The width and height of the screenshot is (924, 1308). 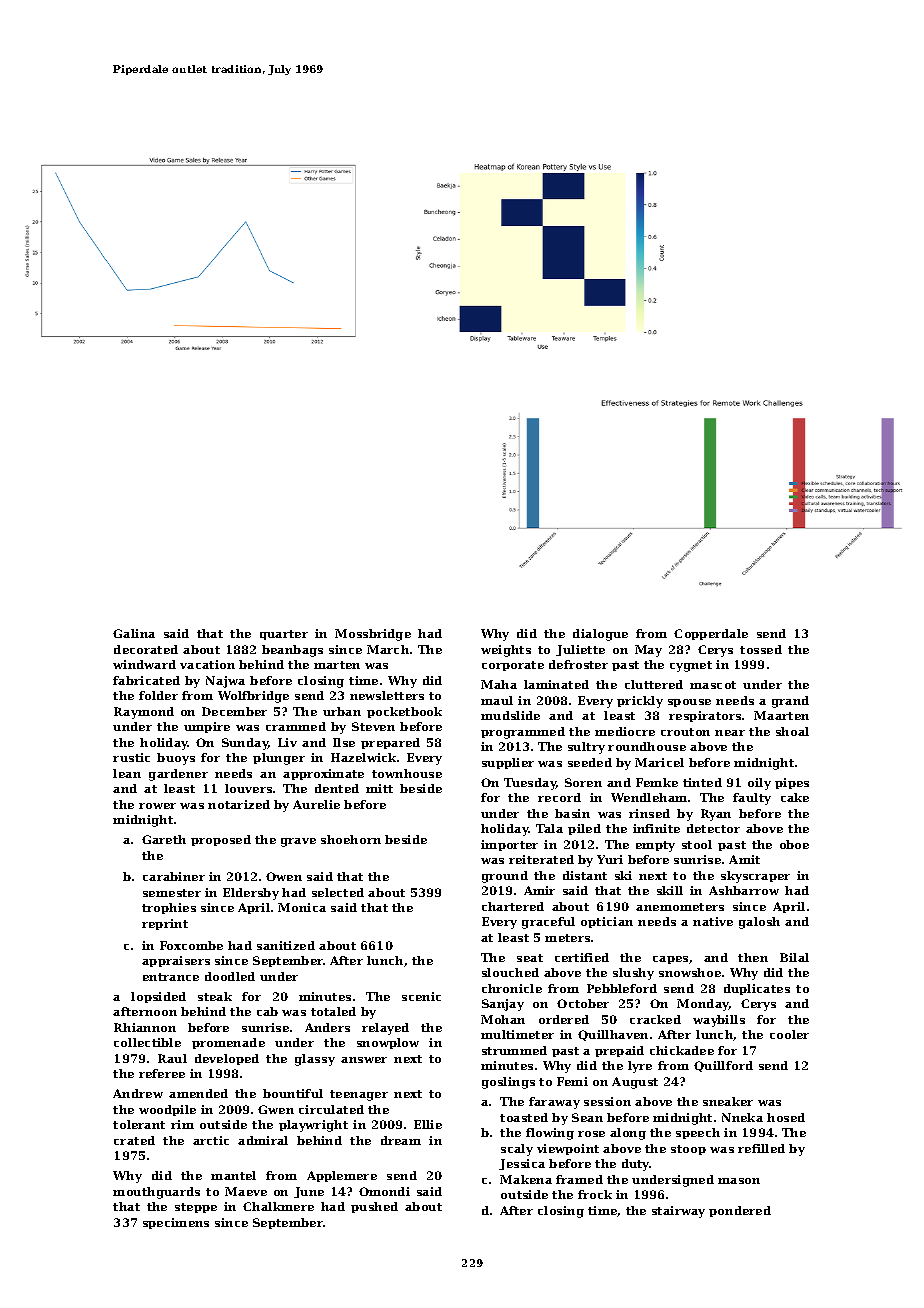 What do you see at coordinates (131, 757) in the screenshot?
I see `rustic` at bounding box center [131, 757].
